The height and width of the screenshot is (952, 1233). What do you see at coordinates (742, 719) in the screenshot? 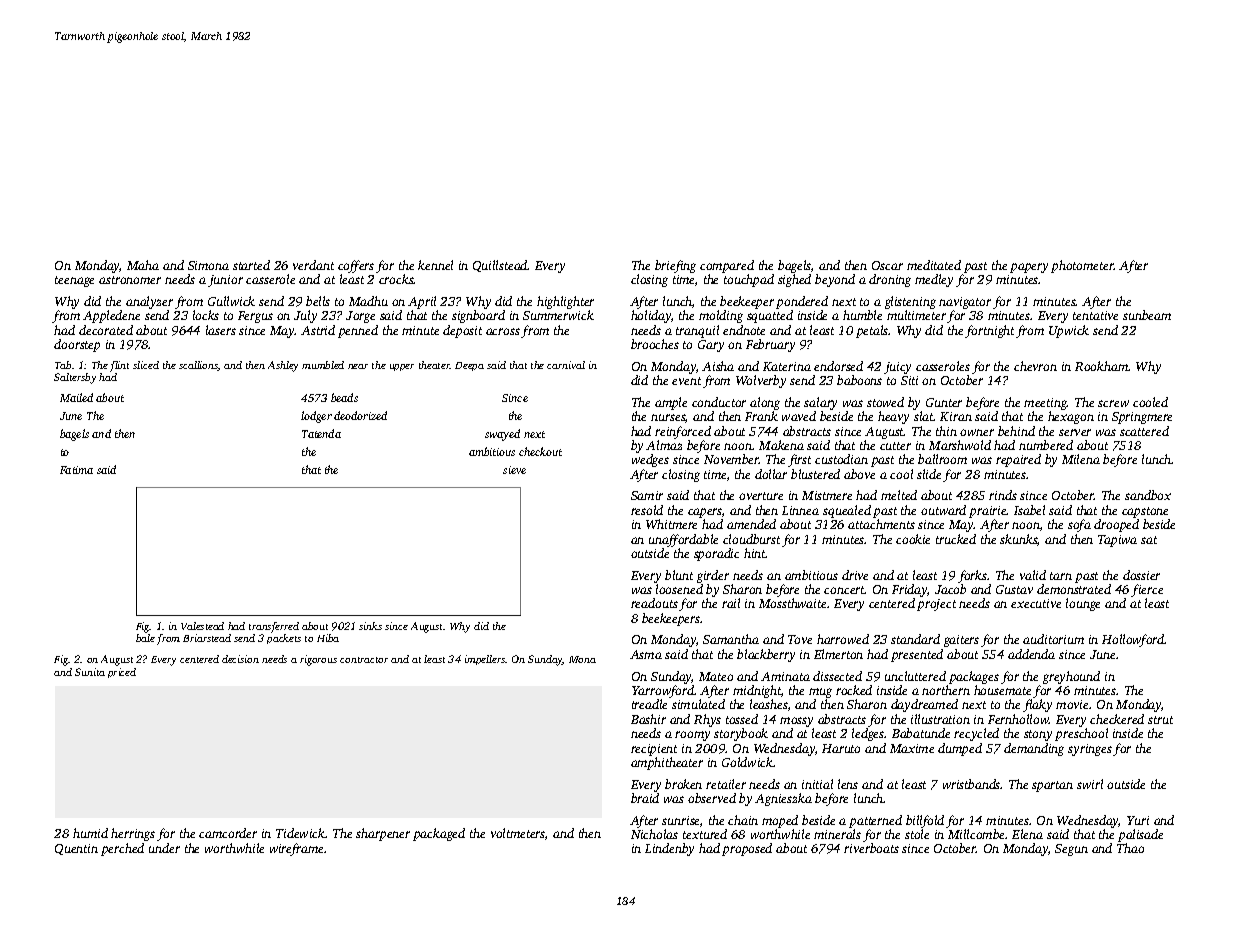
I see `tossed` at bounding box center [742, 719].
